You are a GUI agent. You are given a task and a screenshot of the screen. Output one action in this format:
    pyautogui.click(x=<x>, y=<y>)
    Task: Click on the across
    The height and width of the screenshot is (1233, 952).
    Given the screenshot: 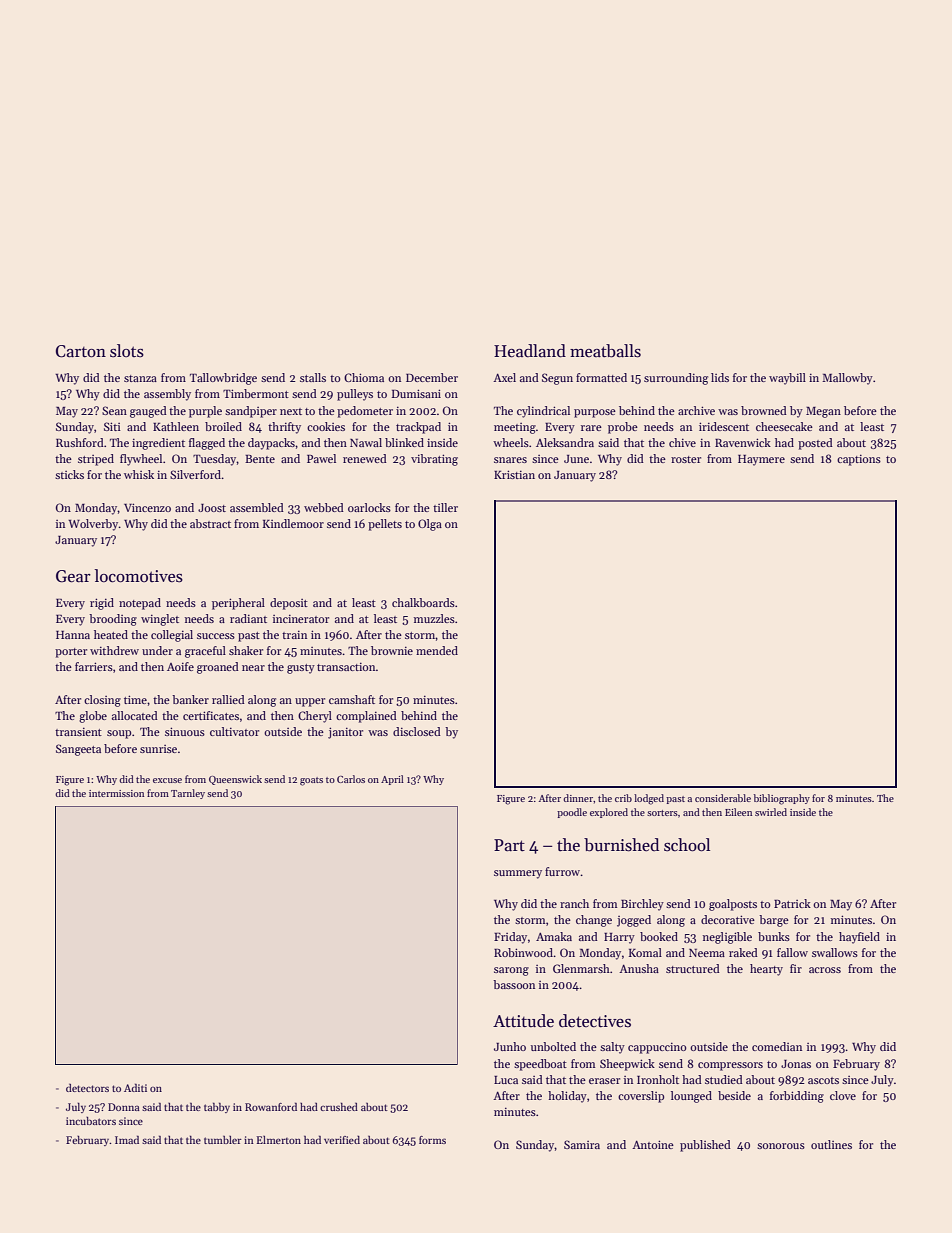 What is the action you would take?
    pyautogui.click(x=825, y=970)
